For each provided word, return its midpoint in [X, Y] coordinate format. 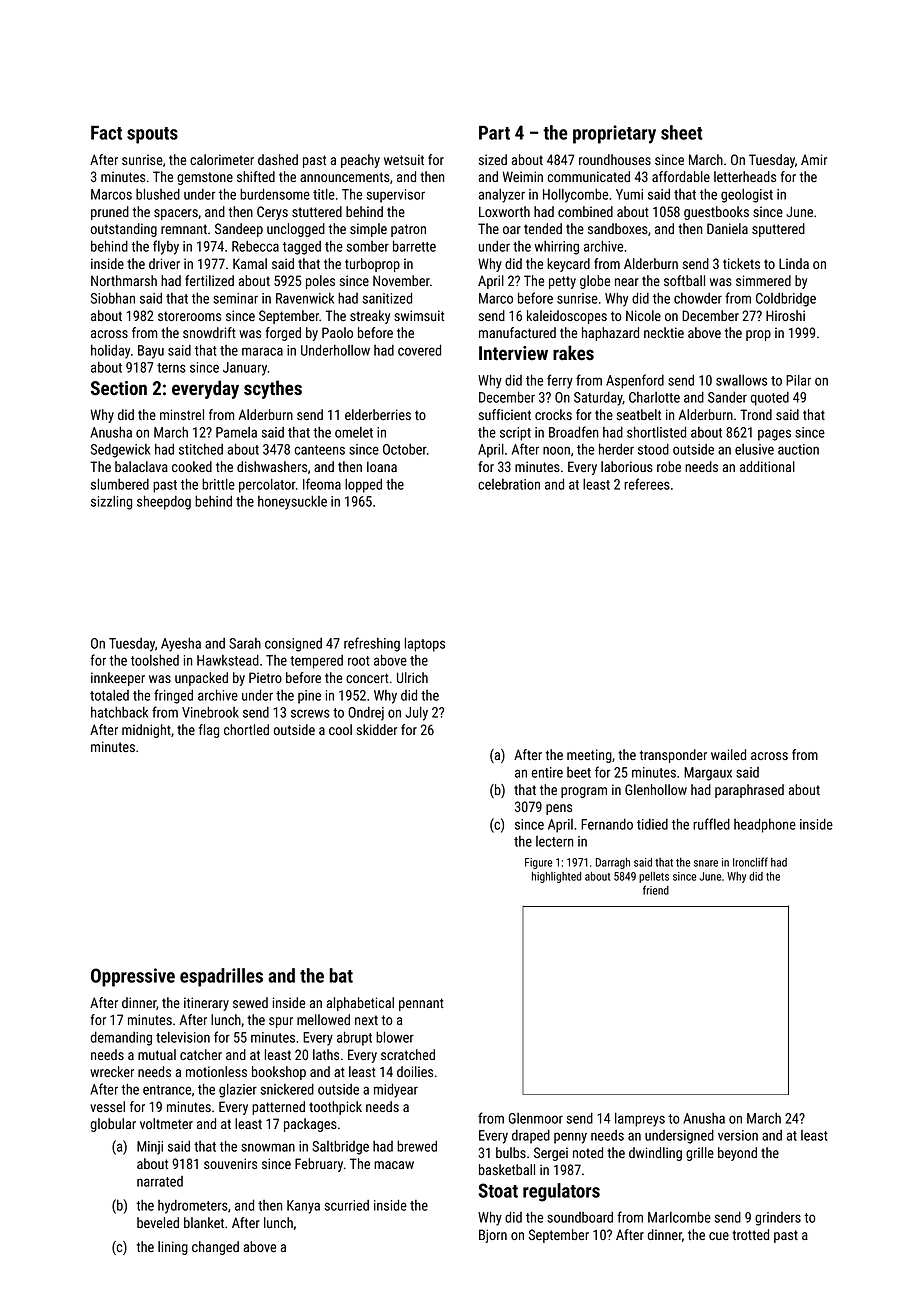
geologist [747, 196]
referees [647, 484]
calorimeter [222, 159]
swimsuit [419, 315]
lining [173, 1248]
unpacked [201, 679]
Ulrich [412, 677]
